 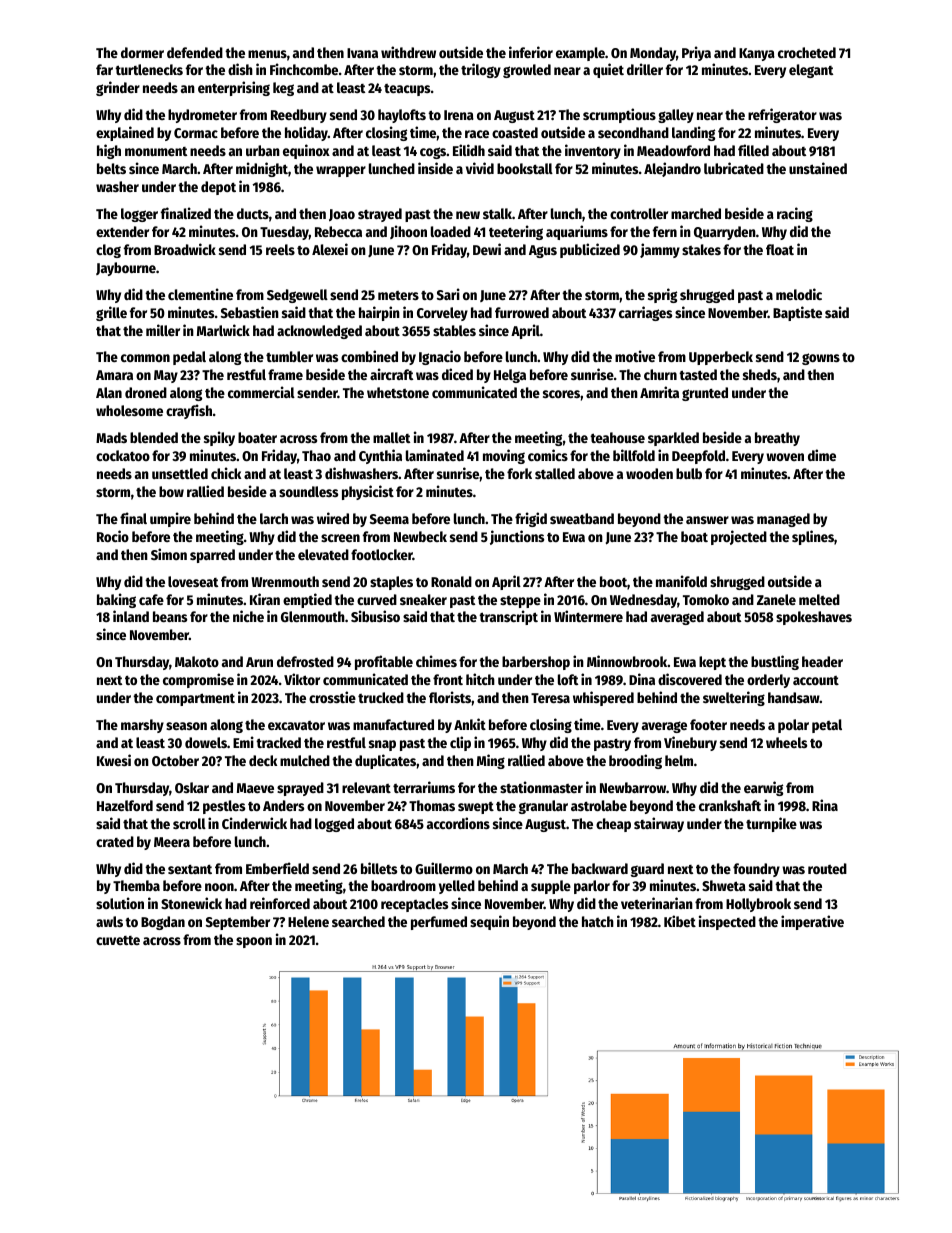 I want to click on Kibet, so click(x=680, y=921).
